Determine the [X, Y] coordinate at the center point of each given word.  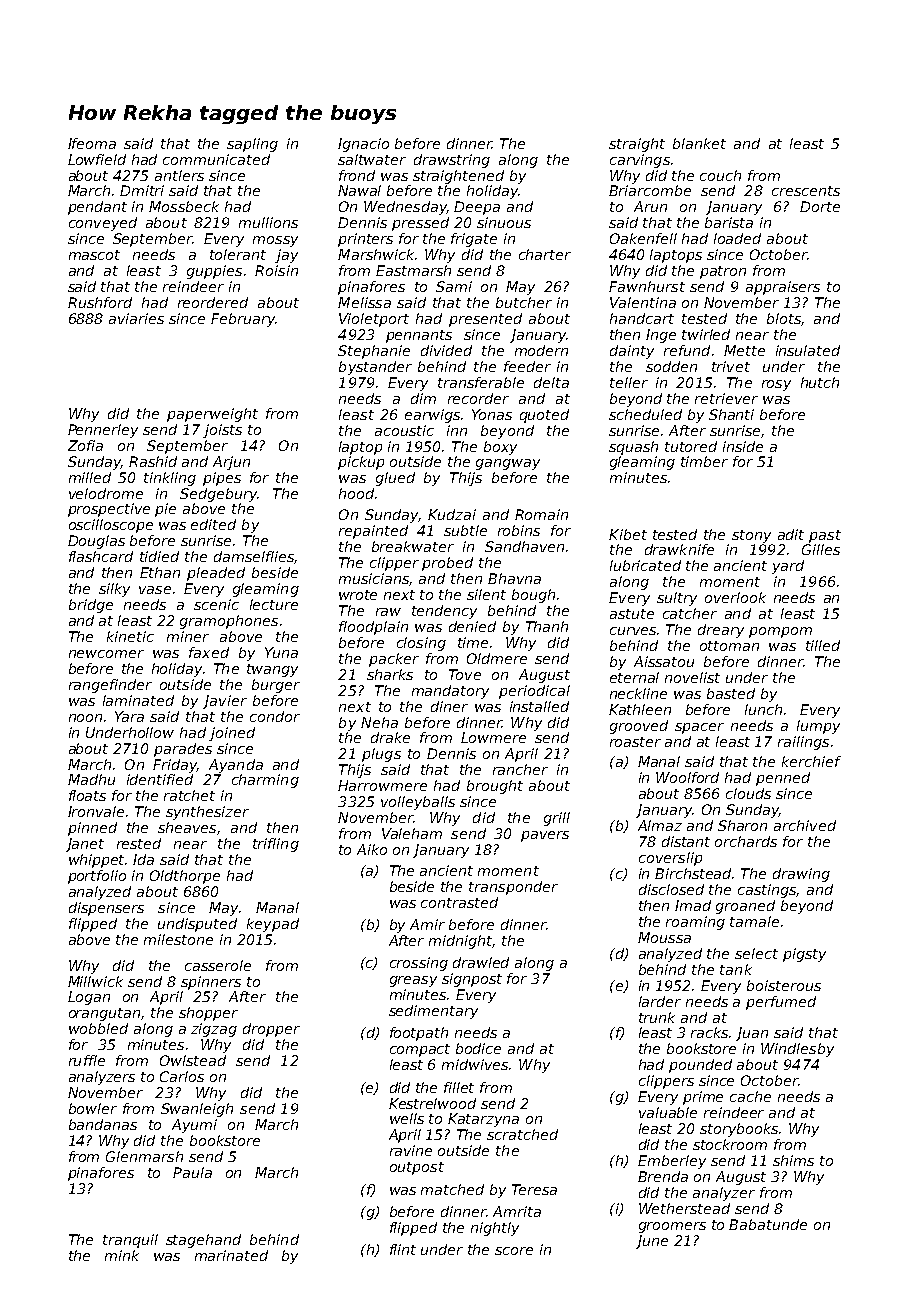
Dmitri [142, 190]
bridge [91, 606]
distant [686, 841]
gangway [508, 464]
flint [403, 1249]
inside [743, 446]
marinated [231, 1255]
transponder [513, 888]
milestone [178, 939]
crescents [806, 191]
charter [545, 254]
